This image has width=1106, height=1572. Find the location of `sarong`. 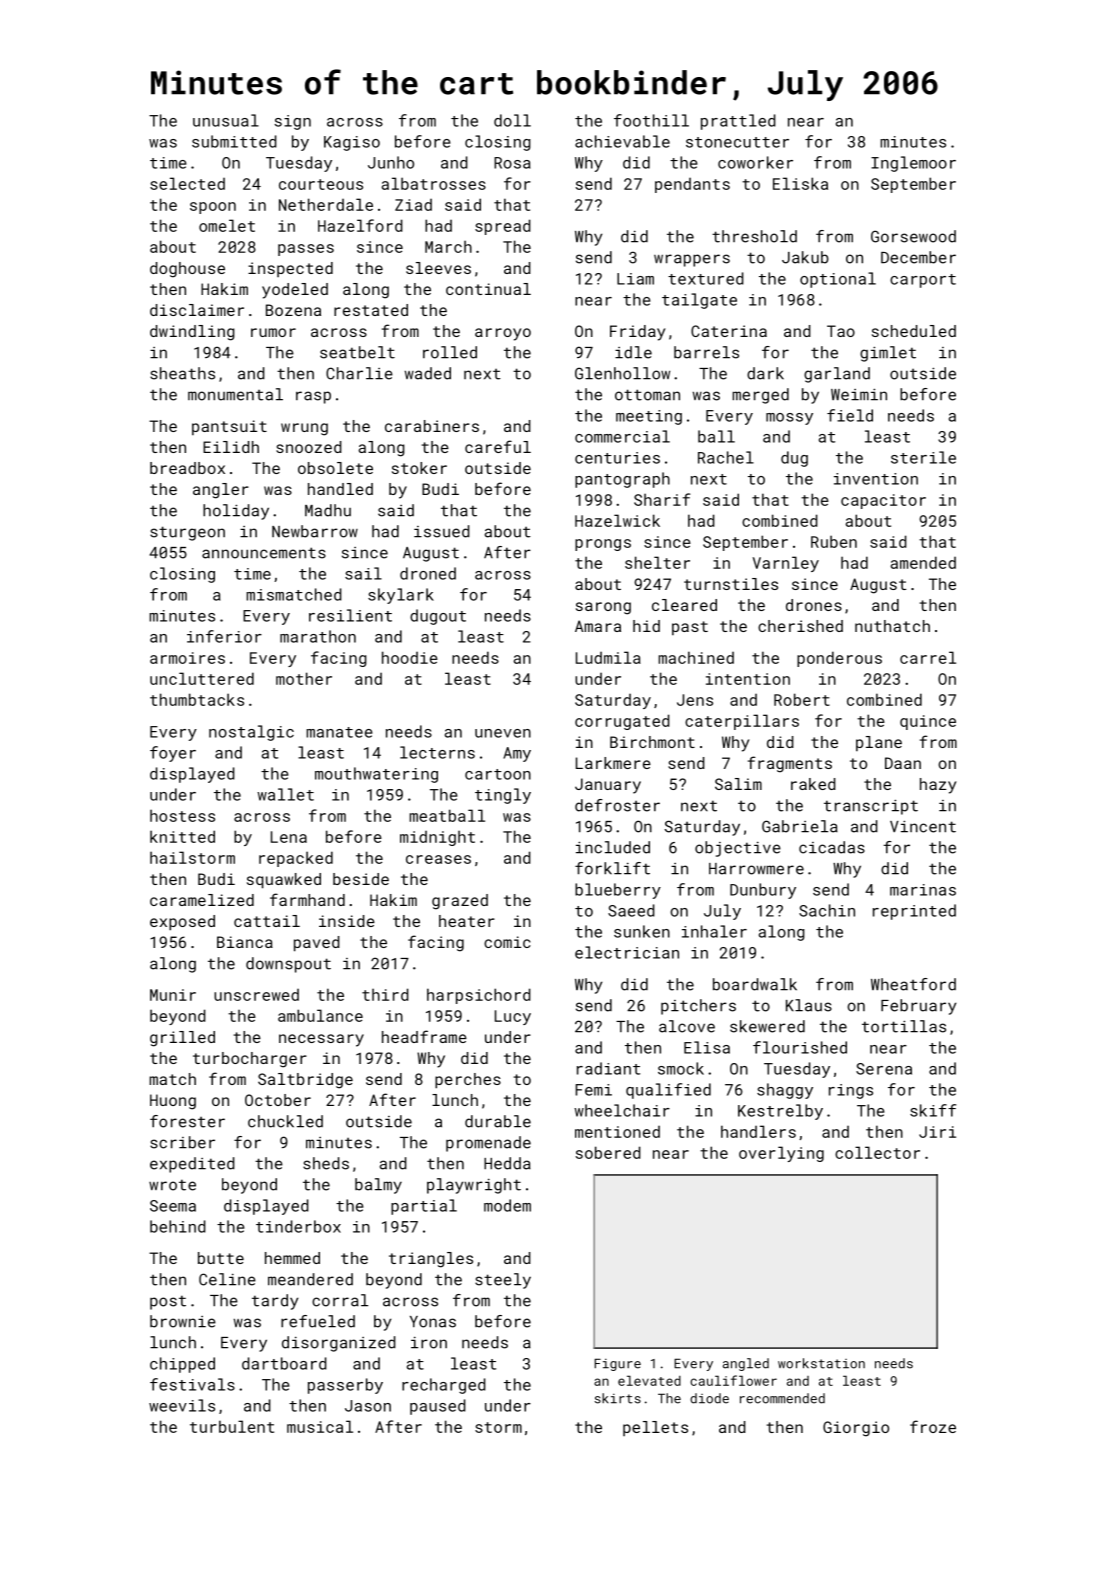

sarong is located at coordinates (603, 608).
